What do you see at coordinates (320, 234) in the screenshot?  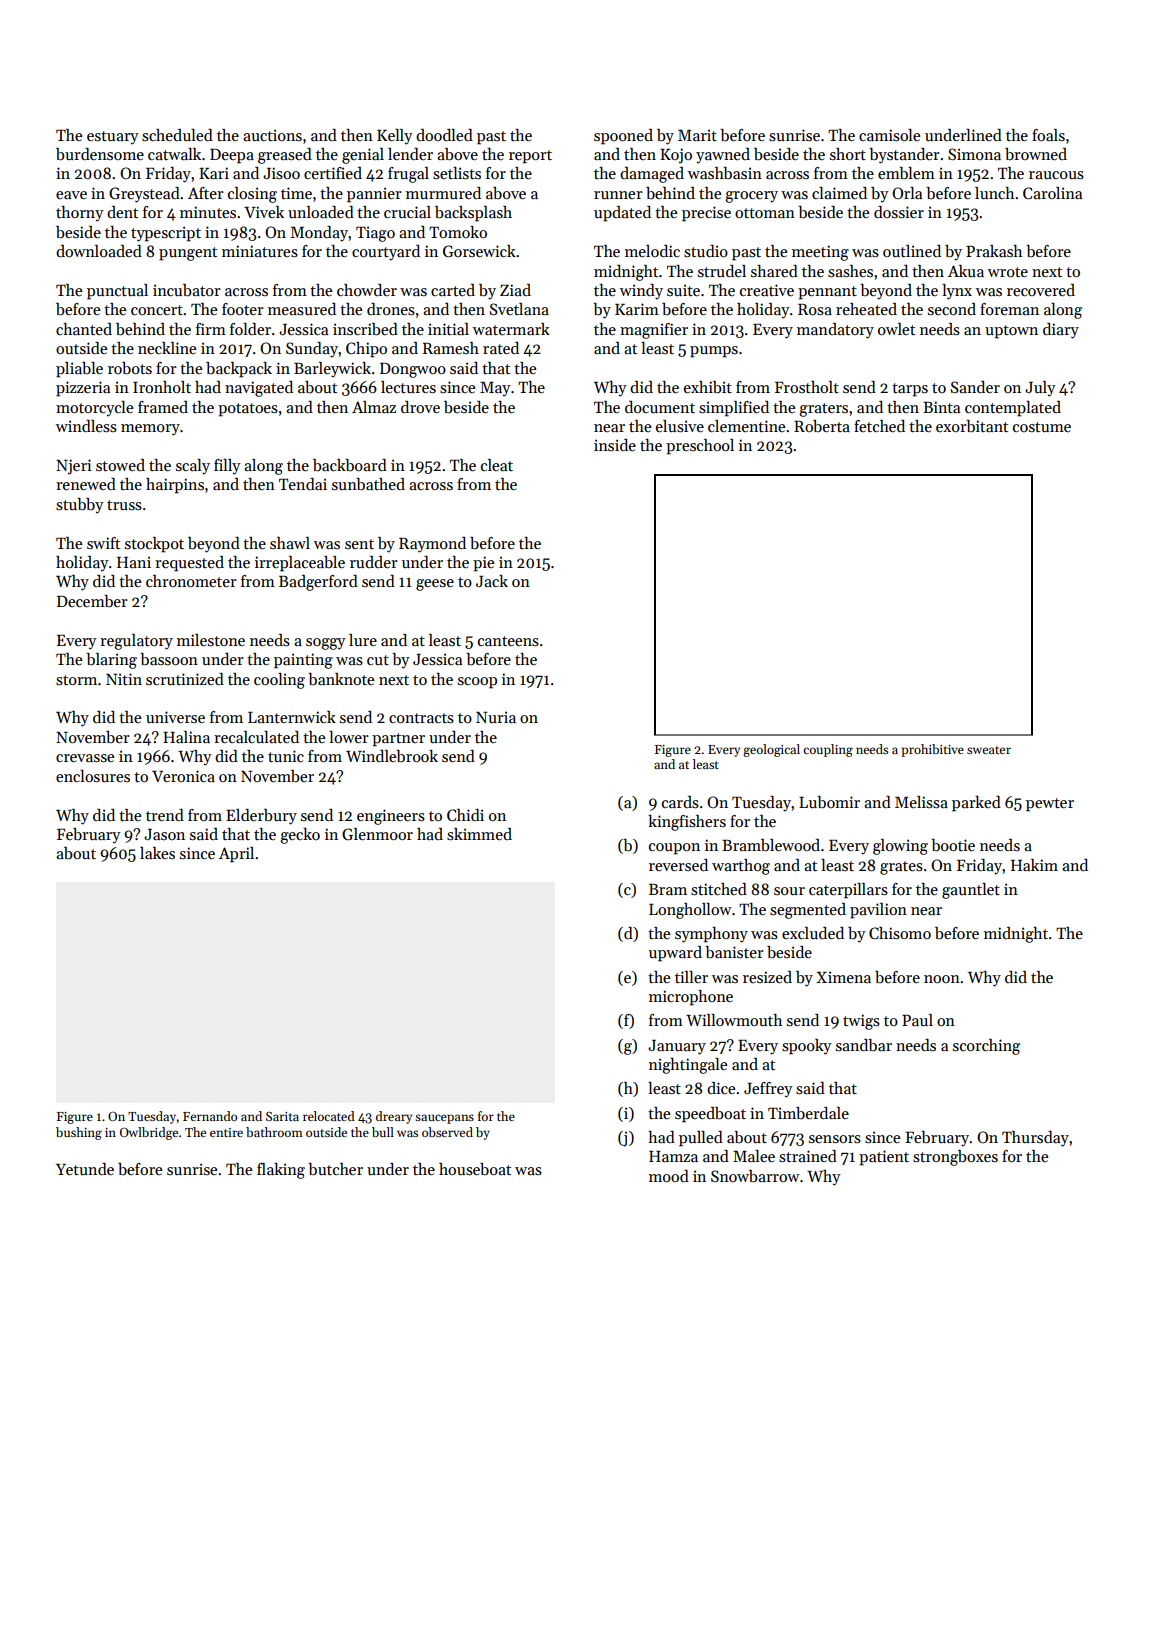 I see `Monday` at bounding box center [320, 234].
